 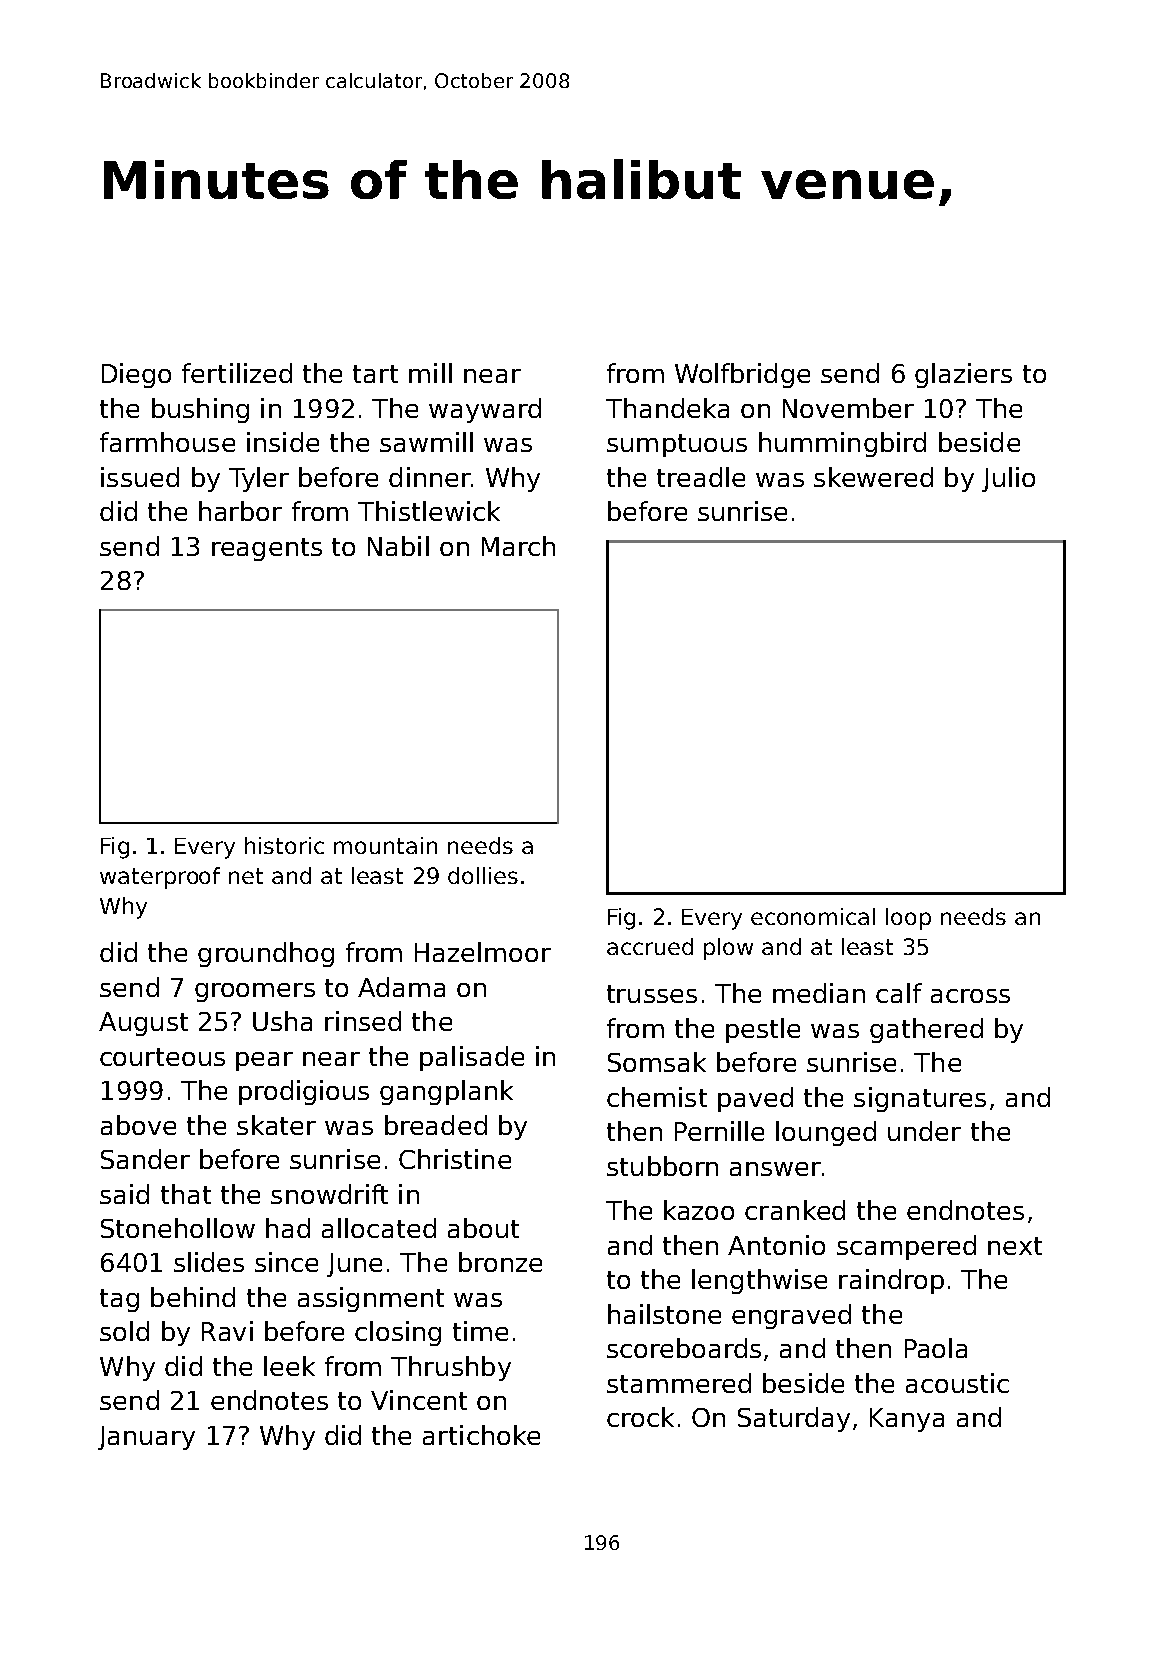 What do you see at coordinates (963, 375) in the screenshot?
I see `glaziers` at bounding box center [963, 375].
